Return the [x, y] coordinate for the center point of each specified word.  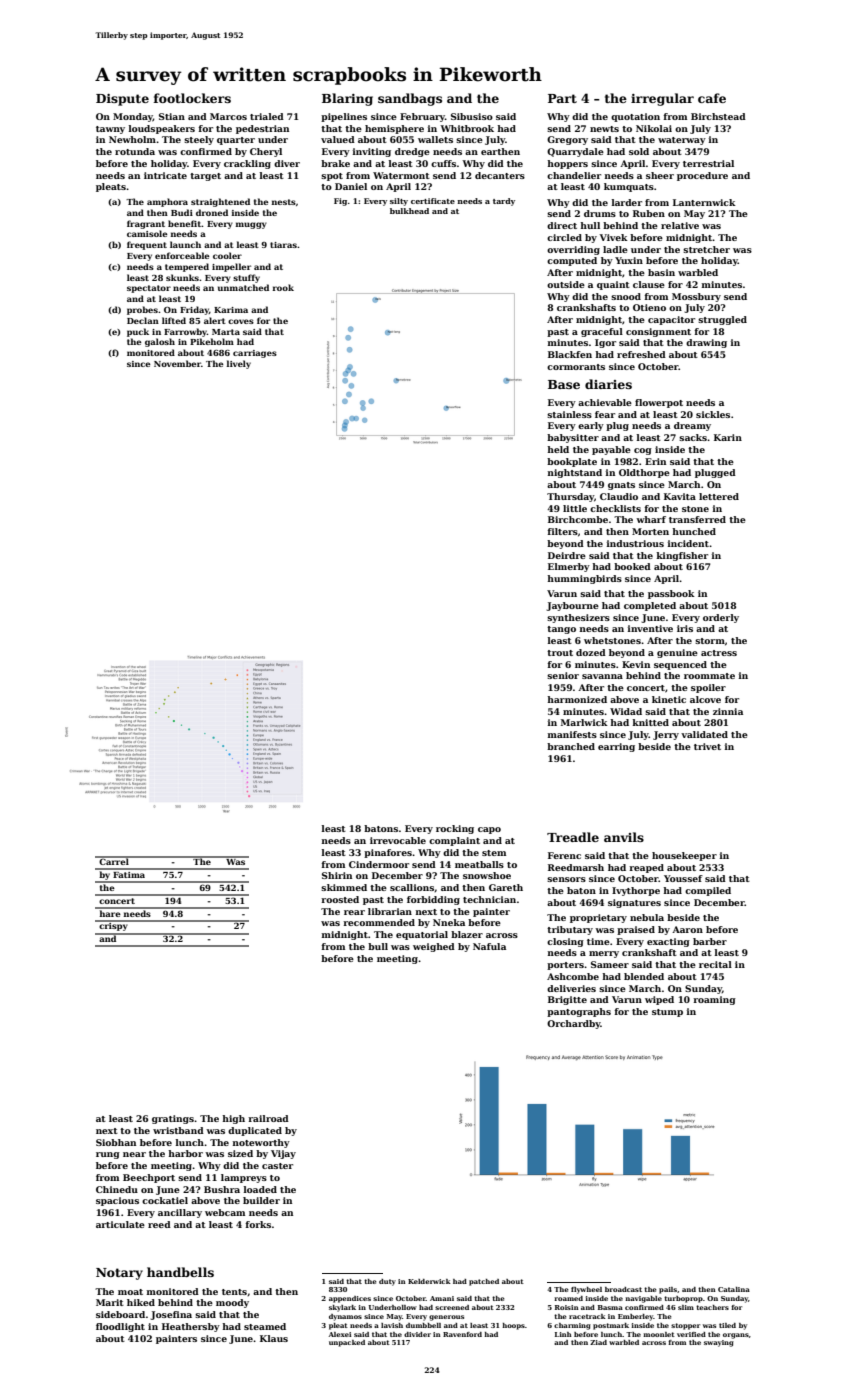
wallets [435, 139]
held [558, 449]
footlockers [192, 98]
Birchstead [718, 116]
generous [446, 1318]
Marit [110, 1302]
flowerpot [659, 403]
